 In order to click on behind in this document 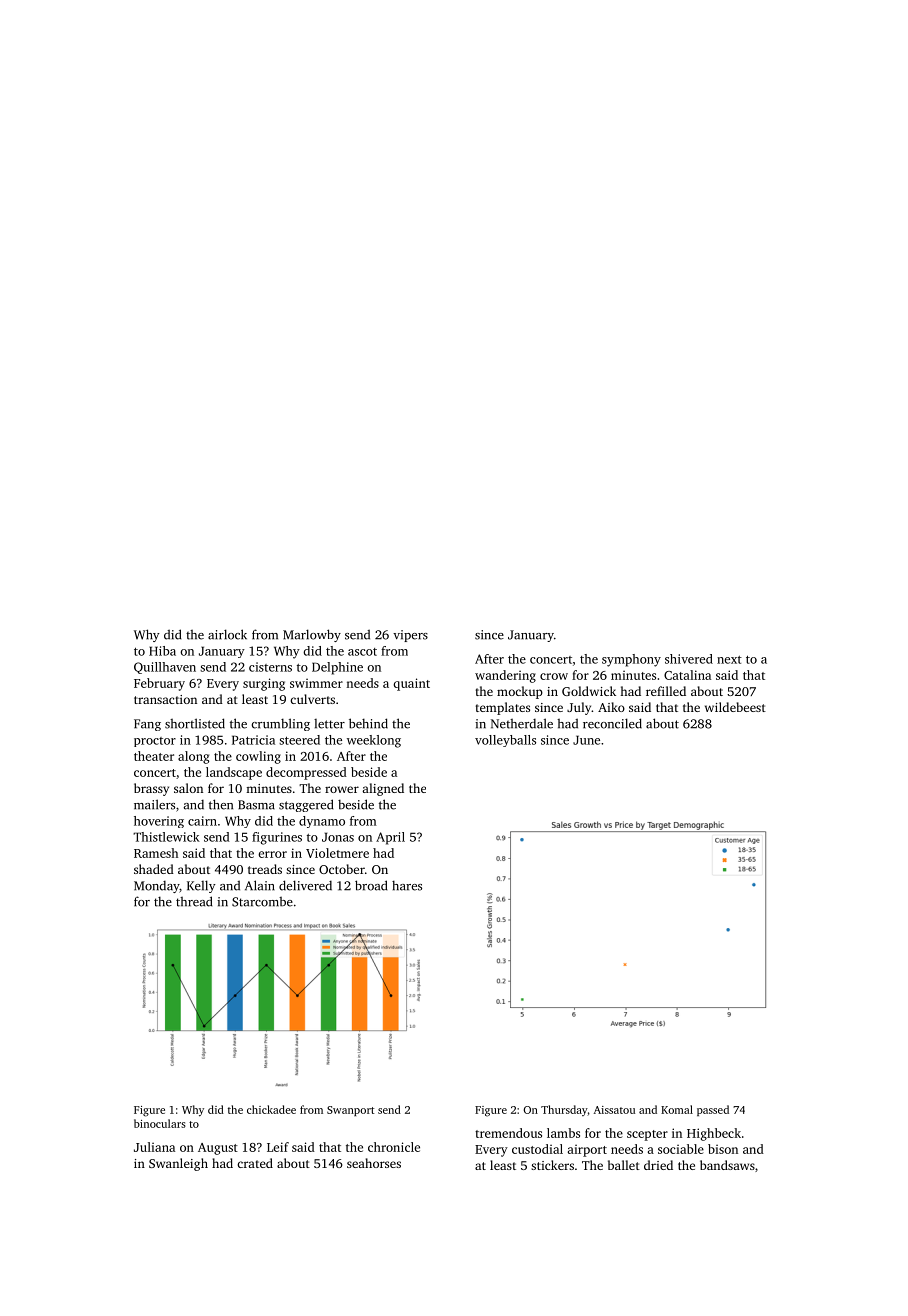, I will do `click(368, 723)`.
